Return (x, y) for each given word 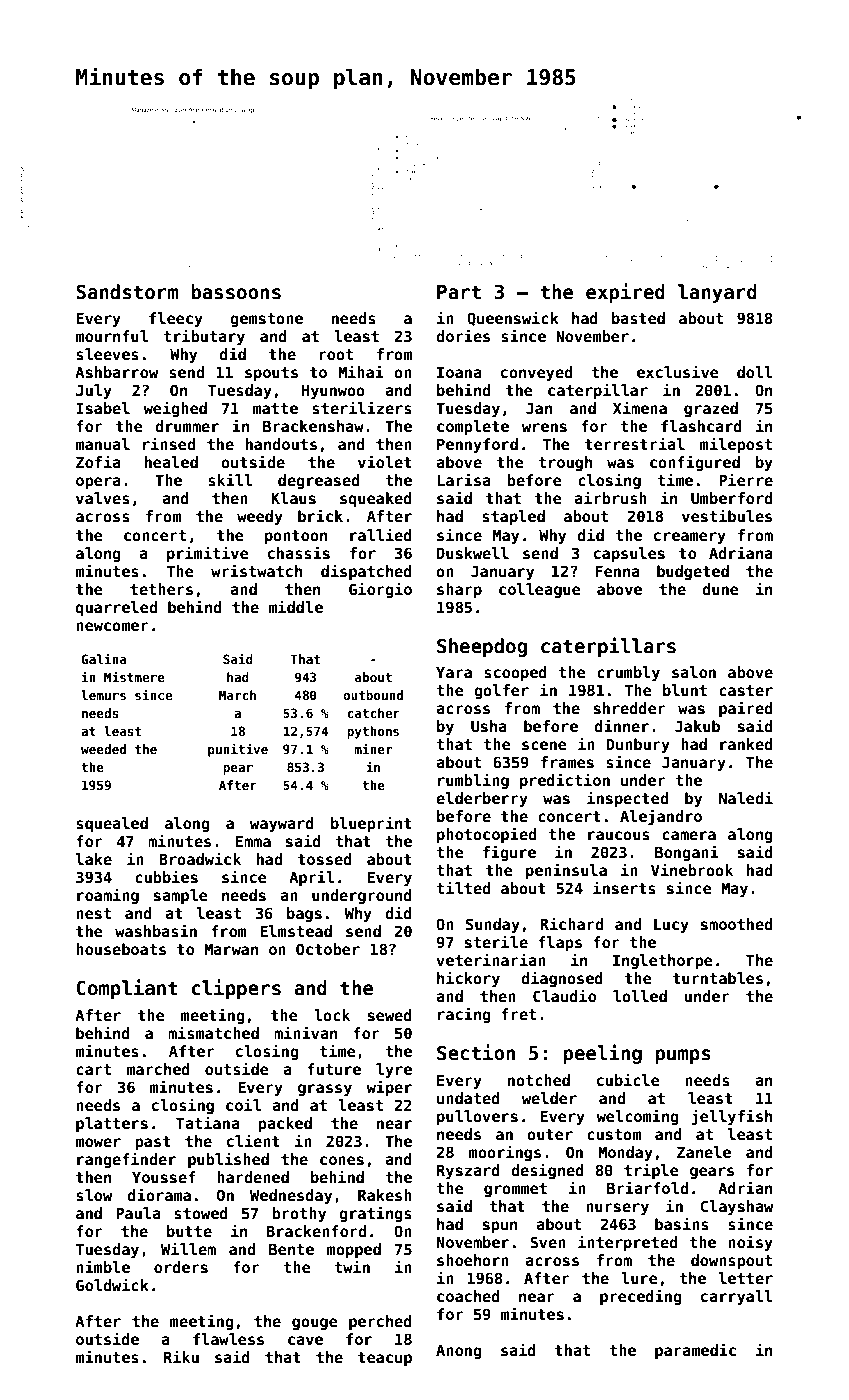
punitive (238, 750)
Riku (181, 1356)
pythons (373, 732)
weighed (175, 409)
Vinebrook (692, 869)
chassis (299, 552)
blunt (685, 690)
